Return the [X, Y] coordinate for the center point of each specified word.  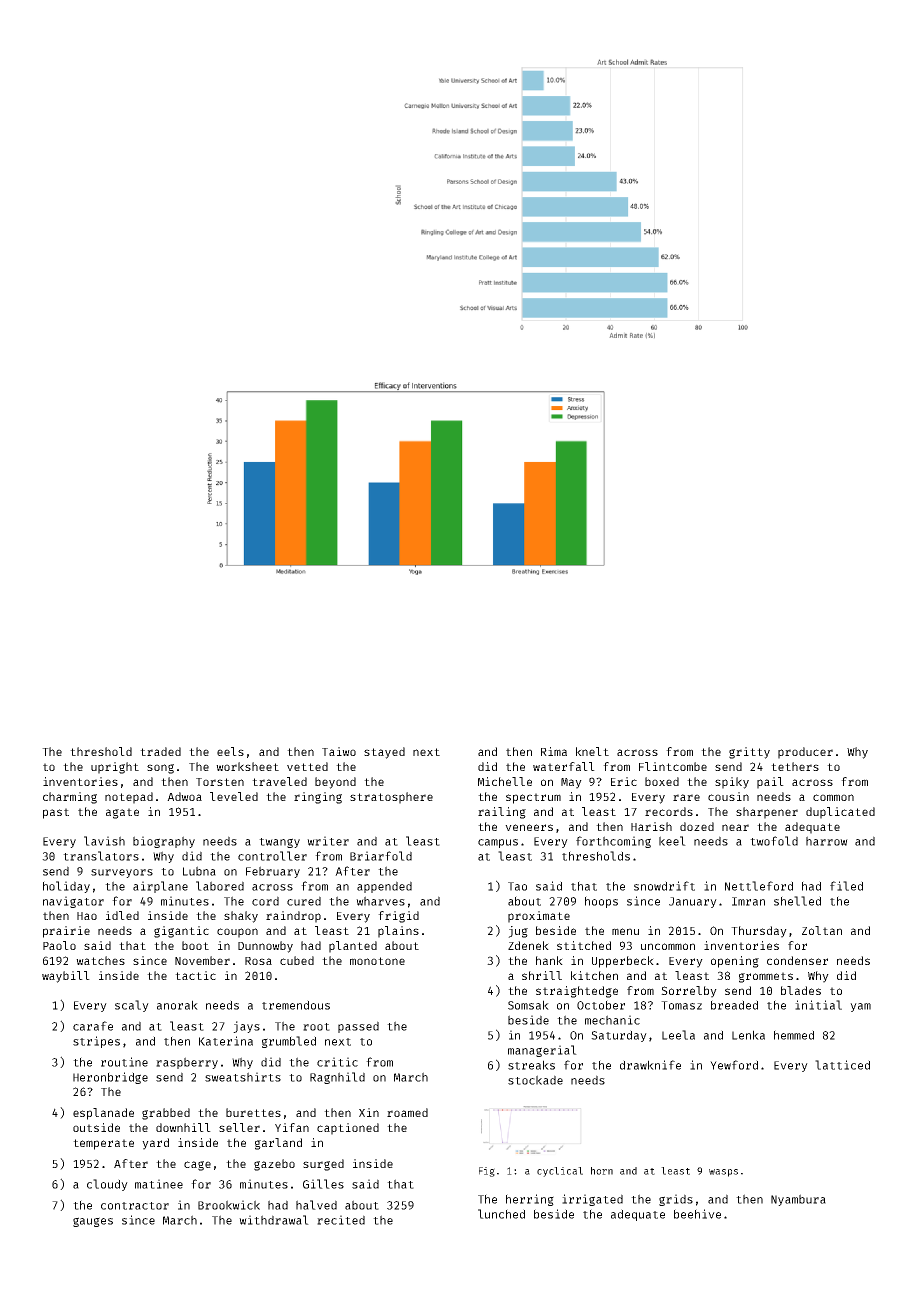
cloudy [107, 1185]
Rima [554, 751]
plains [398, 932]
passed [358, 1027]
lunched [501, 1214]
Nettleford [759, 886]
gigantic [181, 932]
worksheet [247, 766]
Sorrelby [689, 992]
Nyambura [798, 1200]
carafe [93, 1026]
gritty [749, 753]
